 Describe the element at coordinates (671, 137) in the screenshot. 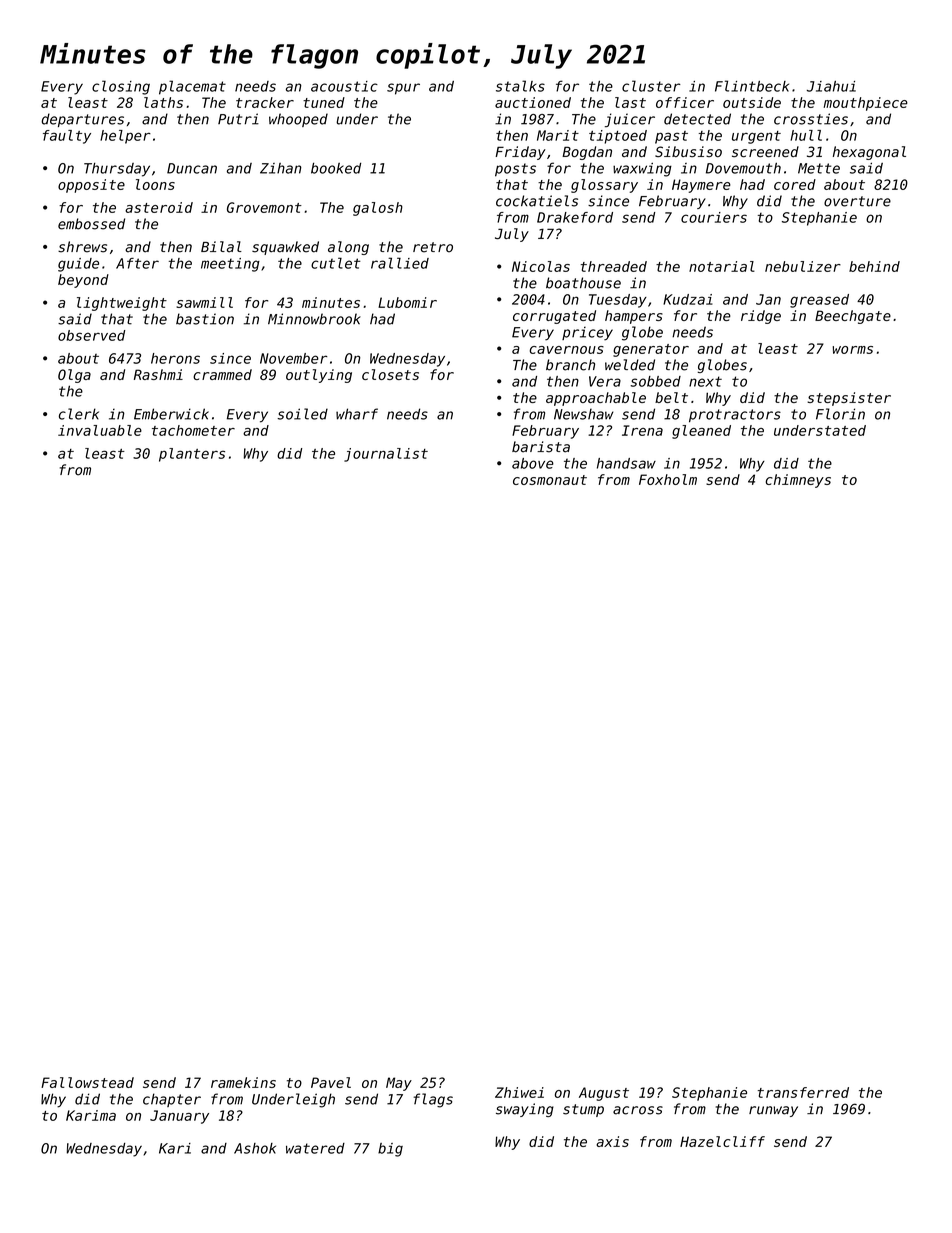

I see `past` at that location.
